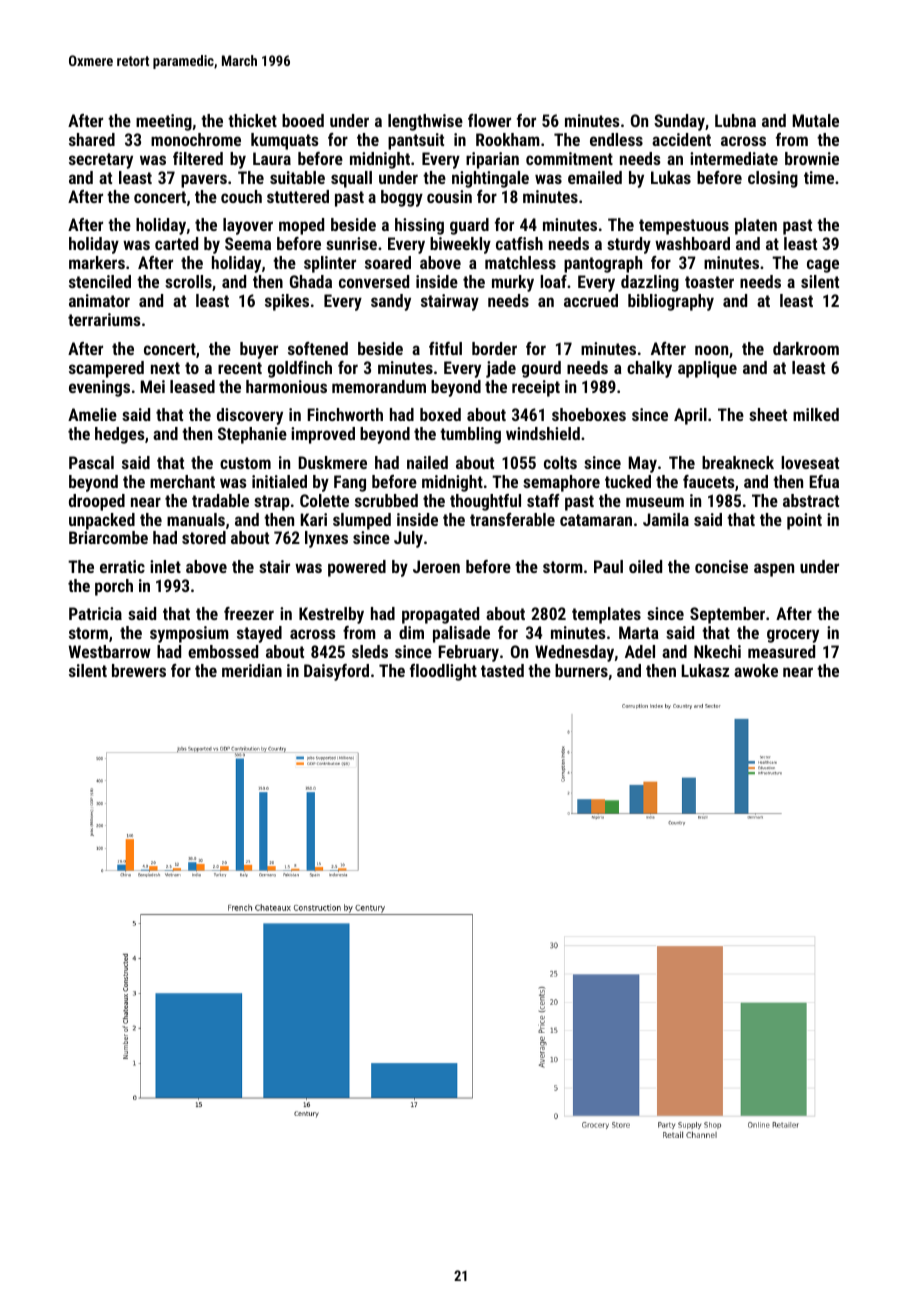  I want to click on sleds, so click(370, 651).
